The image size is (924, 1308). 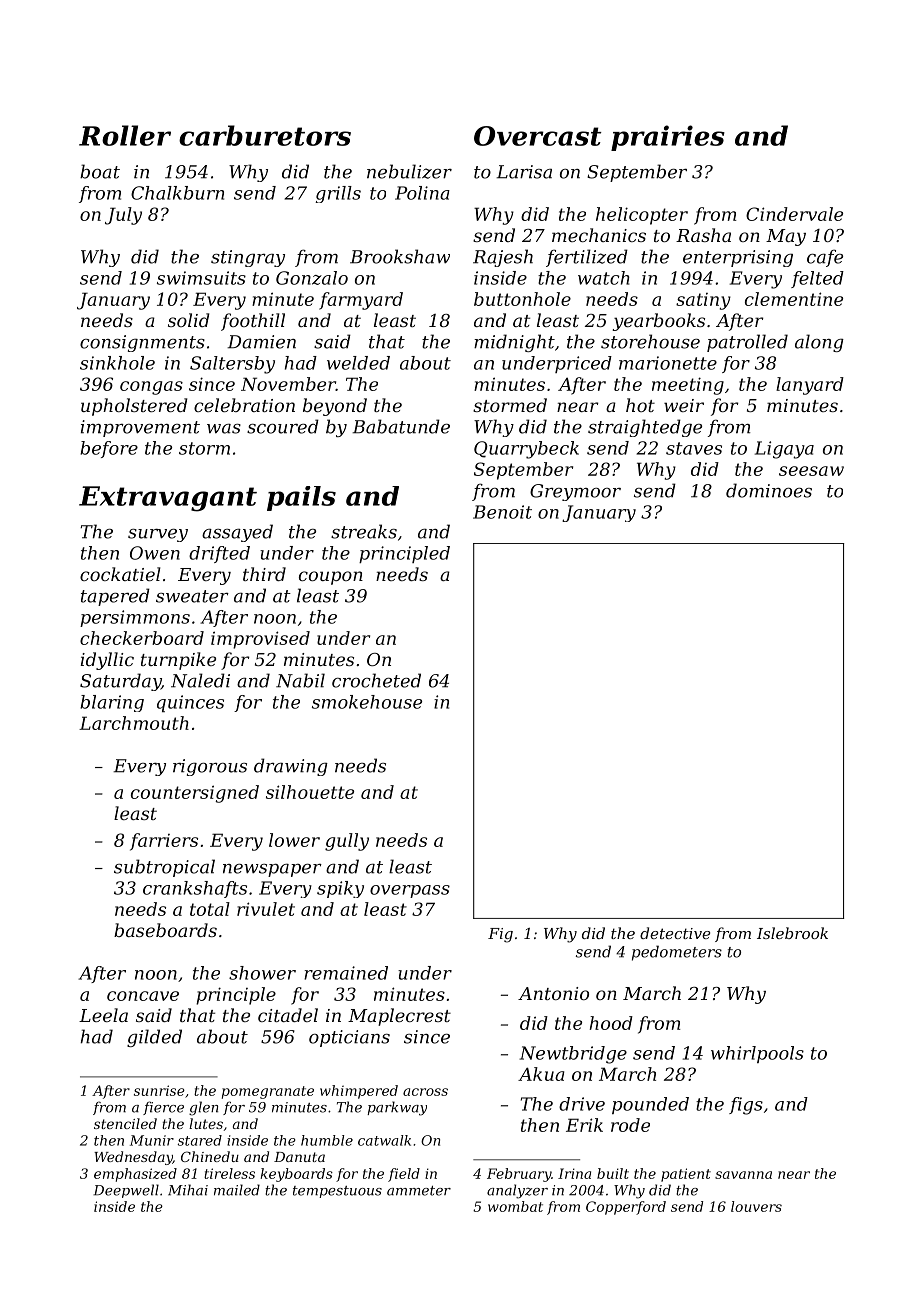 What do you see at coordinates (109, 449) in the screenshot?
I see `before` at bounding box center [109, 449].
